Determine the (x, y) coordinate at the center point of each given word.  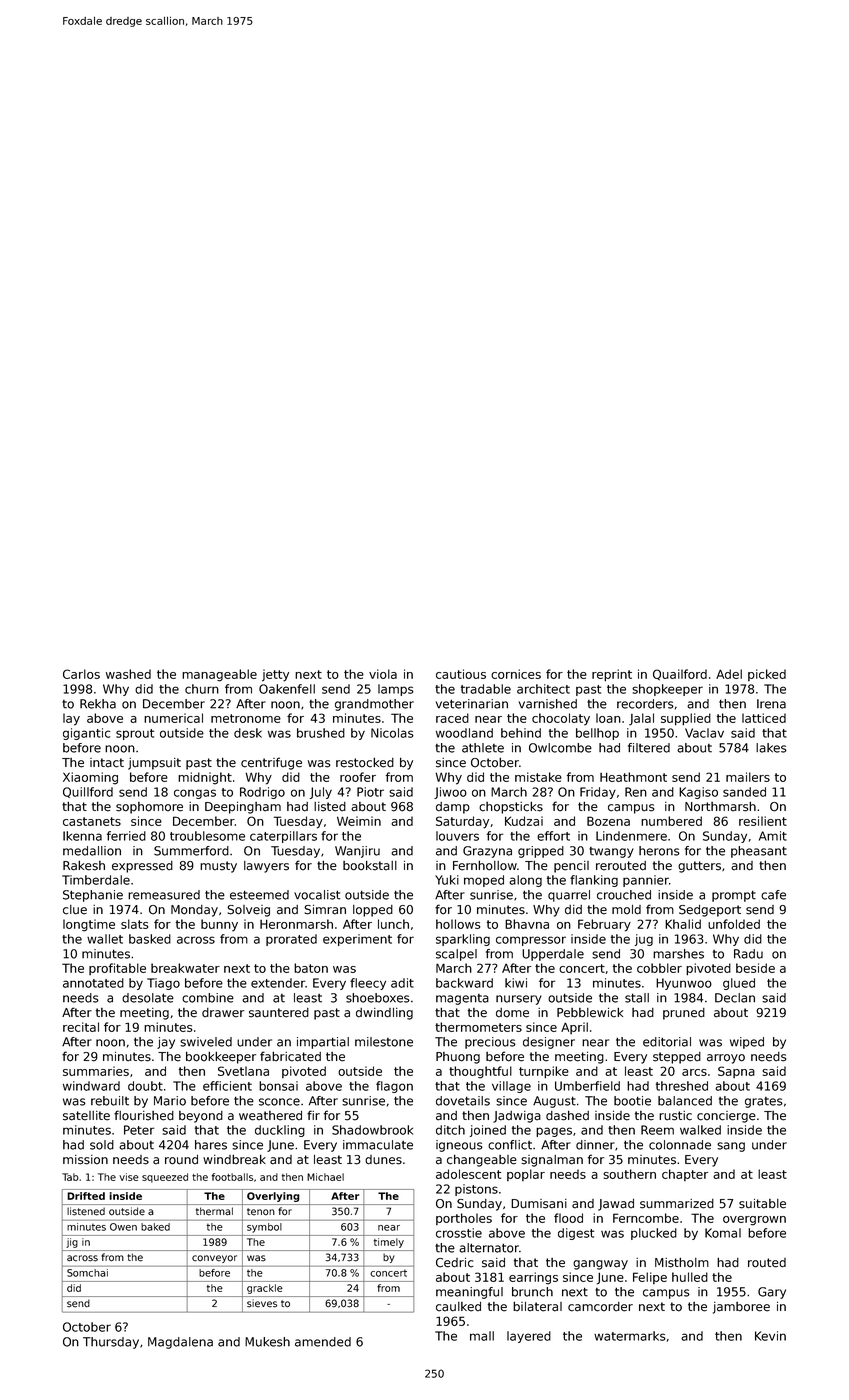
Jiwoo (450, 793)
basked (150, 939)
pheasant (759, 852)
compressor (531, 941)
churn (202, 689)
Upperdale (553, 955)
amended (323, 1342)
